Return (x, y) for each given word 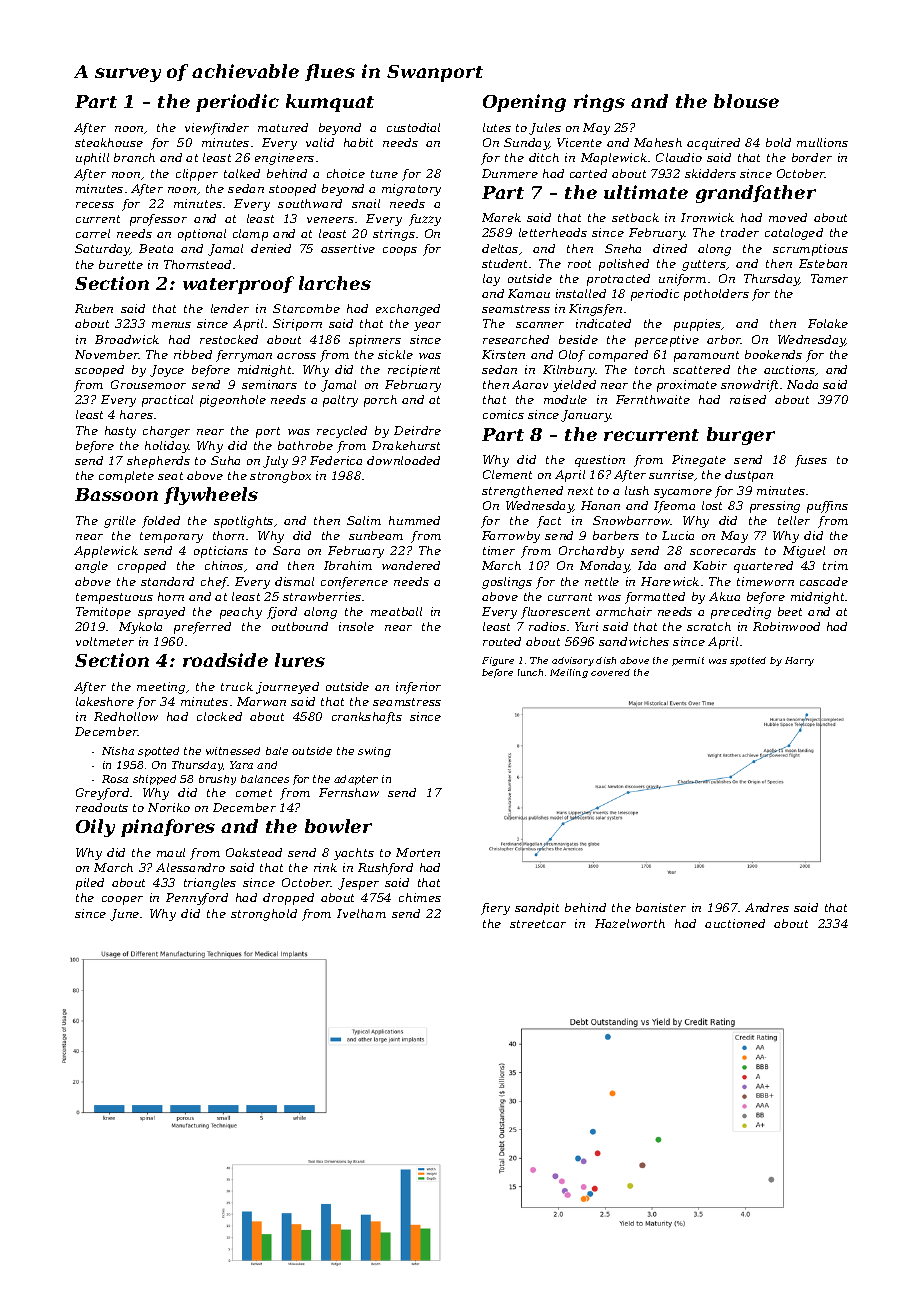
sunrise (671, 474)
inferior (418, 688)
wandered (411, 565)
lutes (497, 127)
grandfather (756, 194)
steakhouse (109, 142)
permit (688, 661)
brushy (217, 780)
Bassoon (116, 494)
